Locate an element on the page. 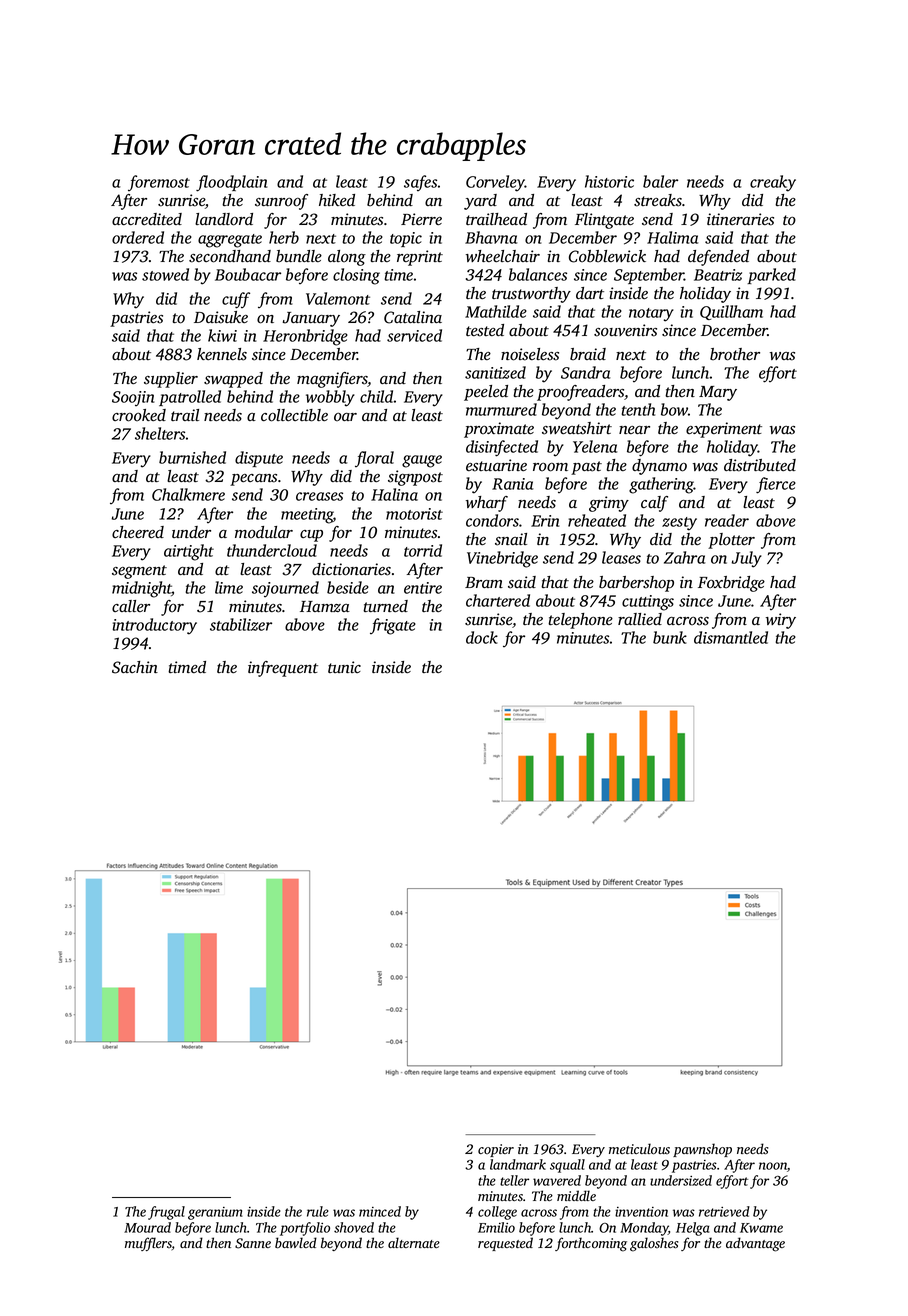 The height and width of the document is (1316, 908). distributed is located at coordinates (760, 465).
